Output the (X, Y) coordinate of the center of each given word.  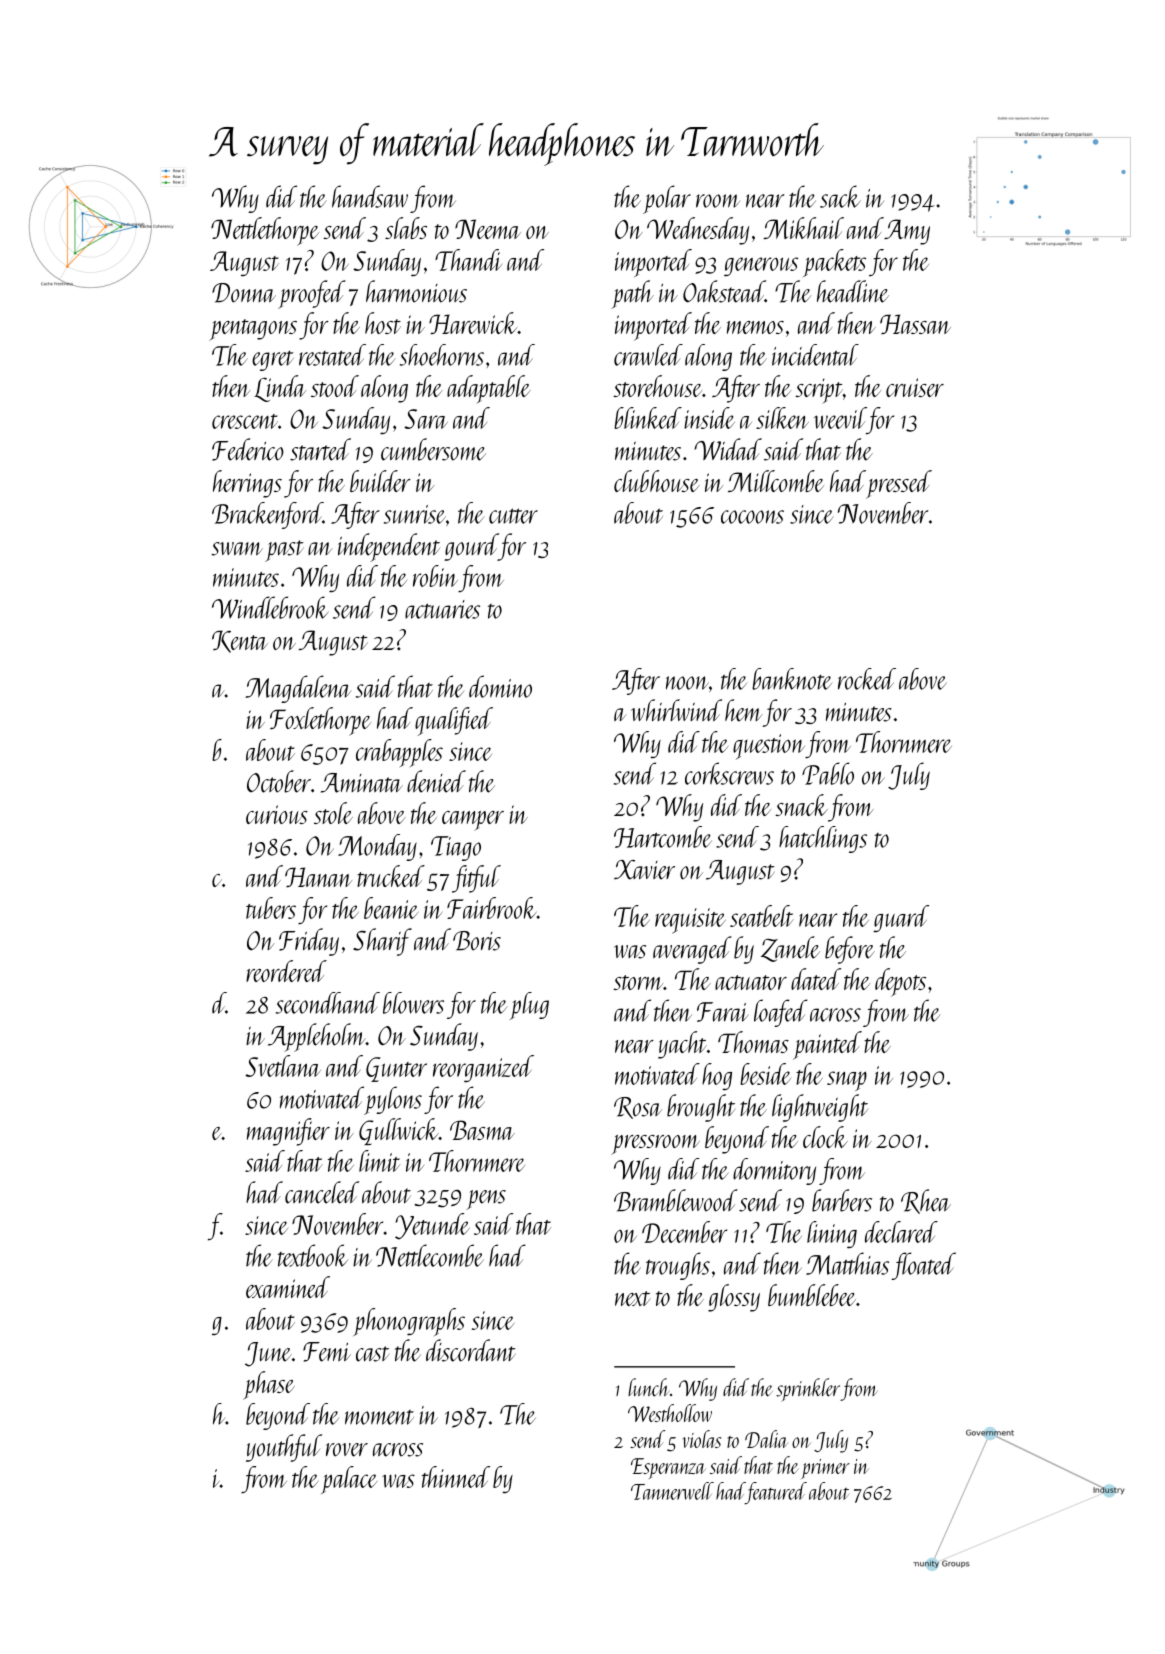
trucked (391, 876)
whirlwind (676, 710)
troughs (678, 1266)
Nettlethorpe (265, 231)
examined (288, 1287)
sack (840, 196)
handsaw (370, 196)
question (769, 747)
